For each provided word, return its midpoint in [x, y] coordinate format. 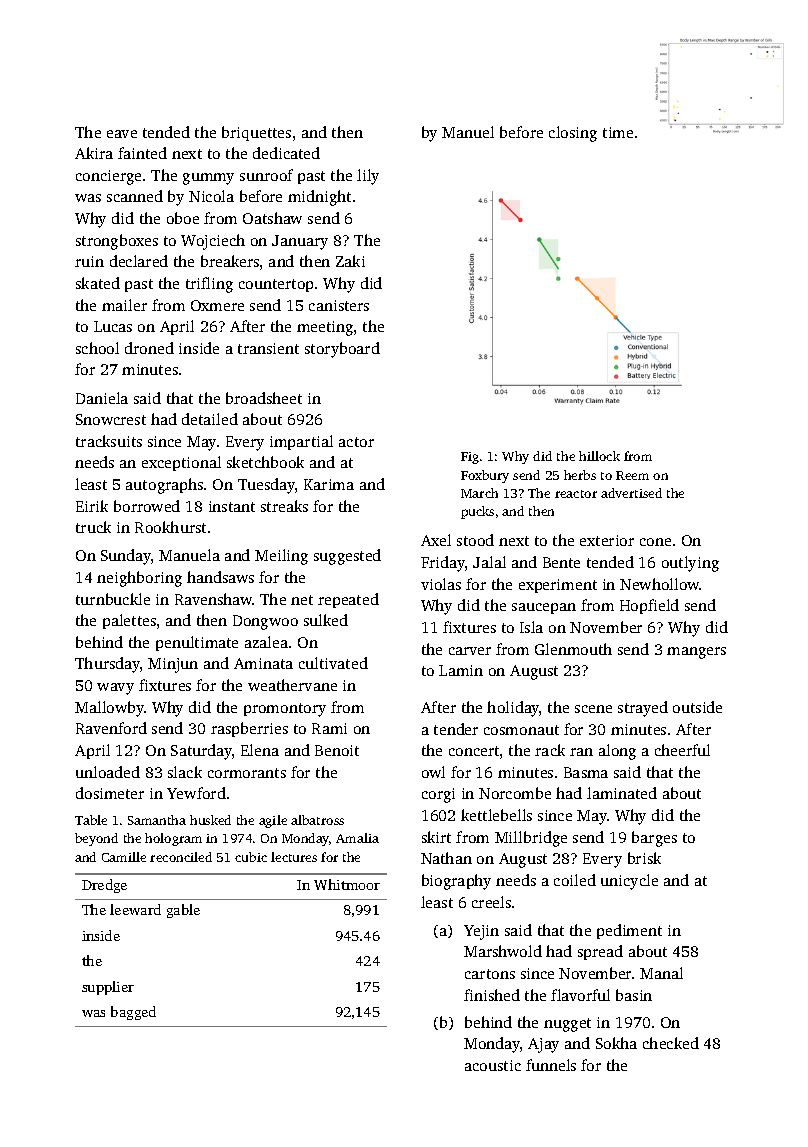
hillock [599, 456]
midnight [319, 198]
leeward [135, 909]
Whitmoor [347, 884]
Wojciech [213, 242]
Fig [470, 458]
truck [93, 527]
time [618, 132]
